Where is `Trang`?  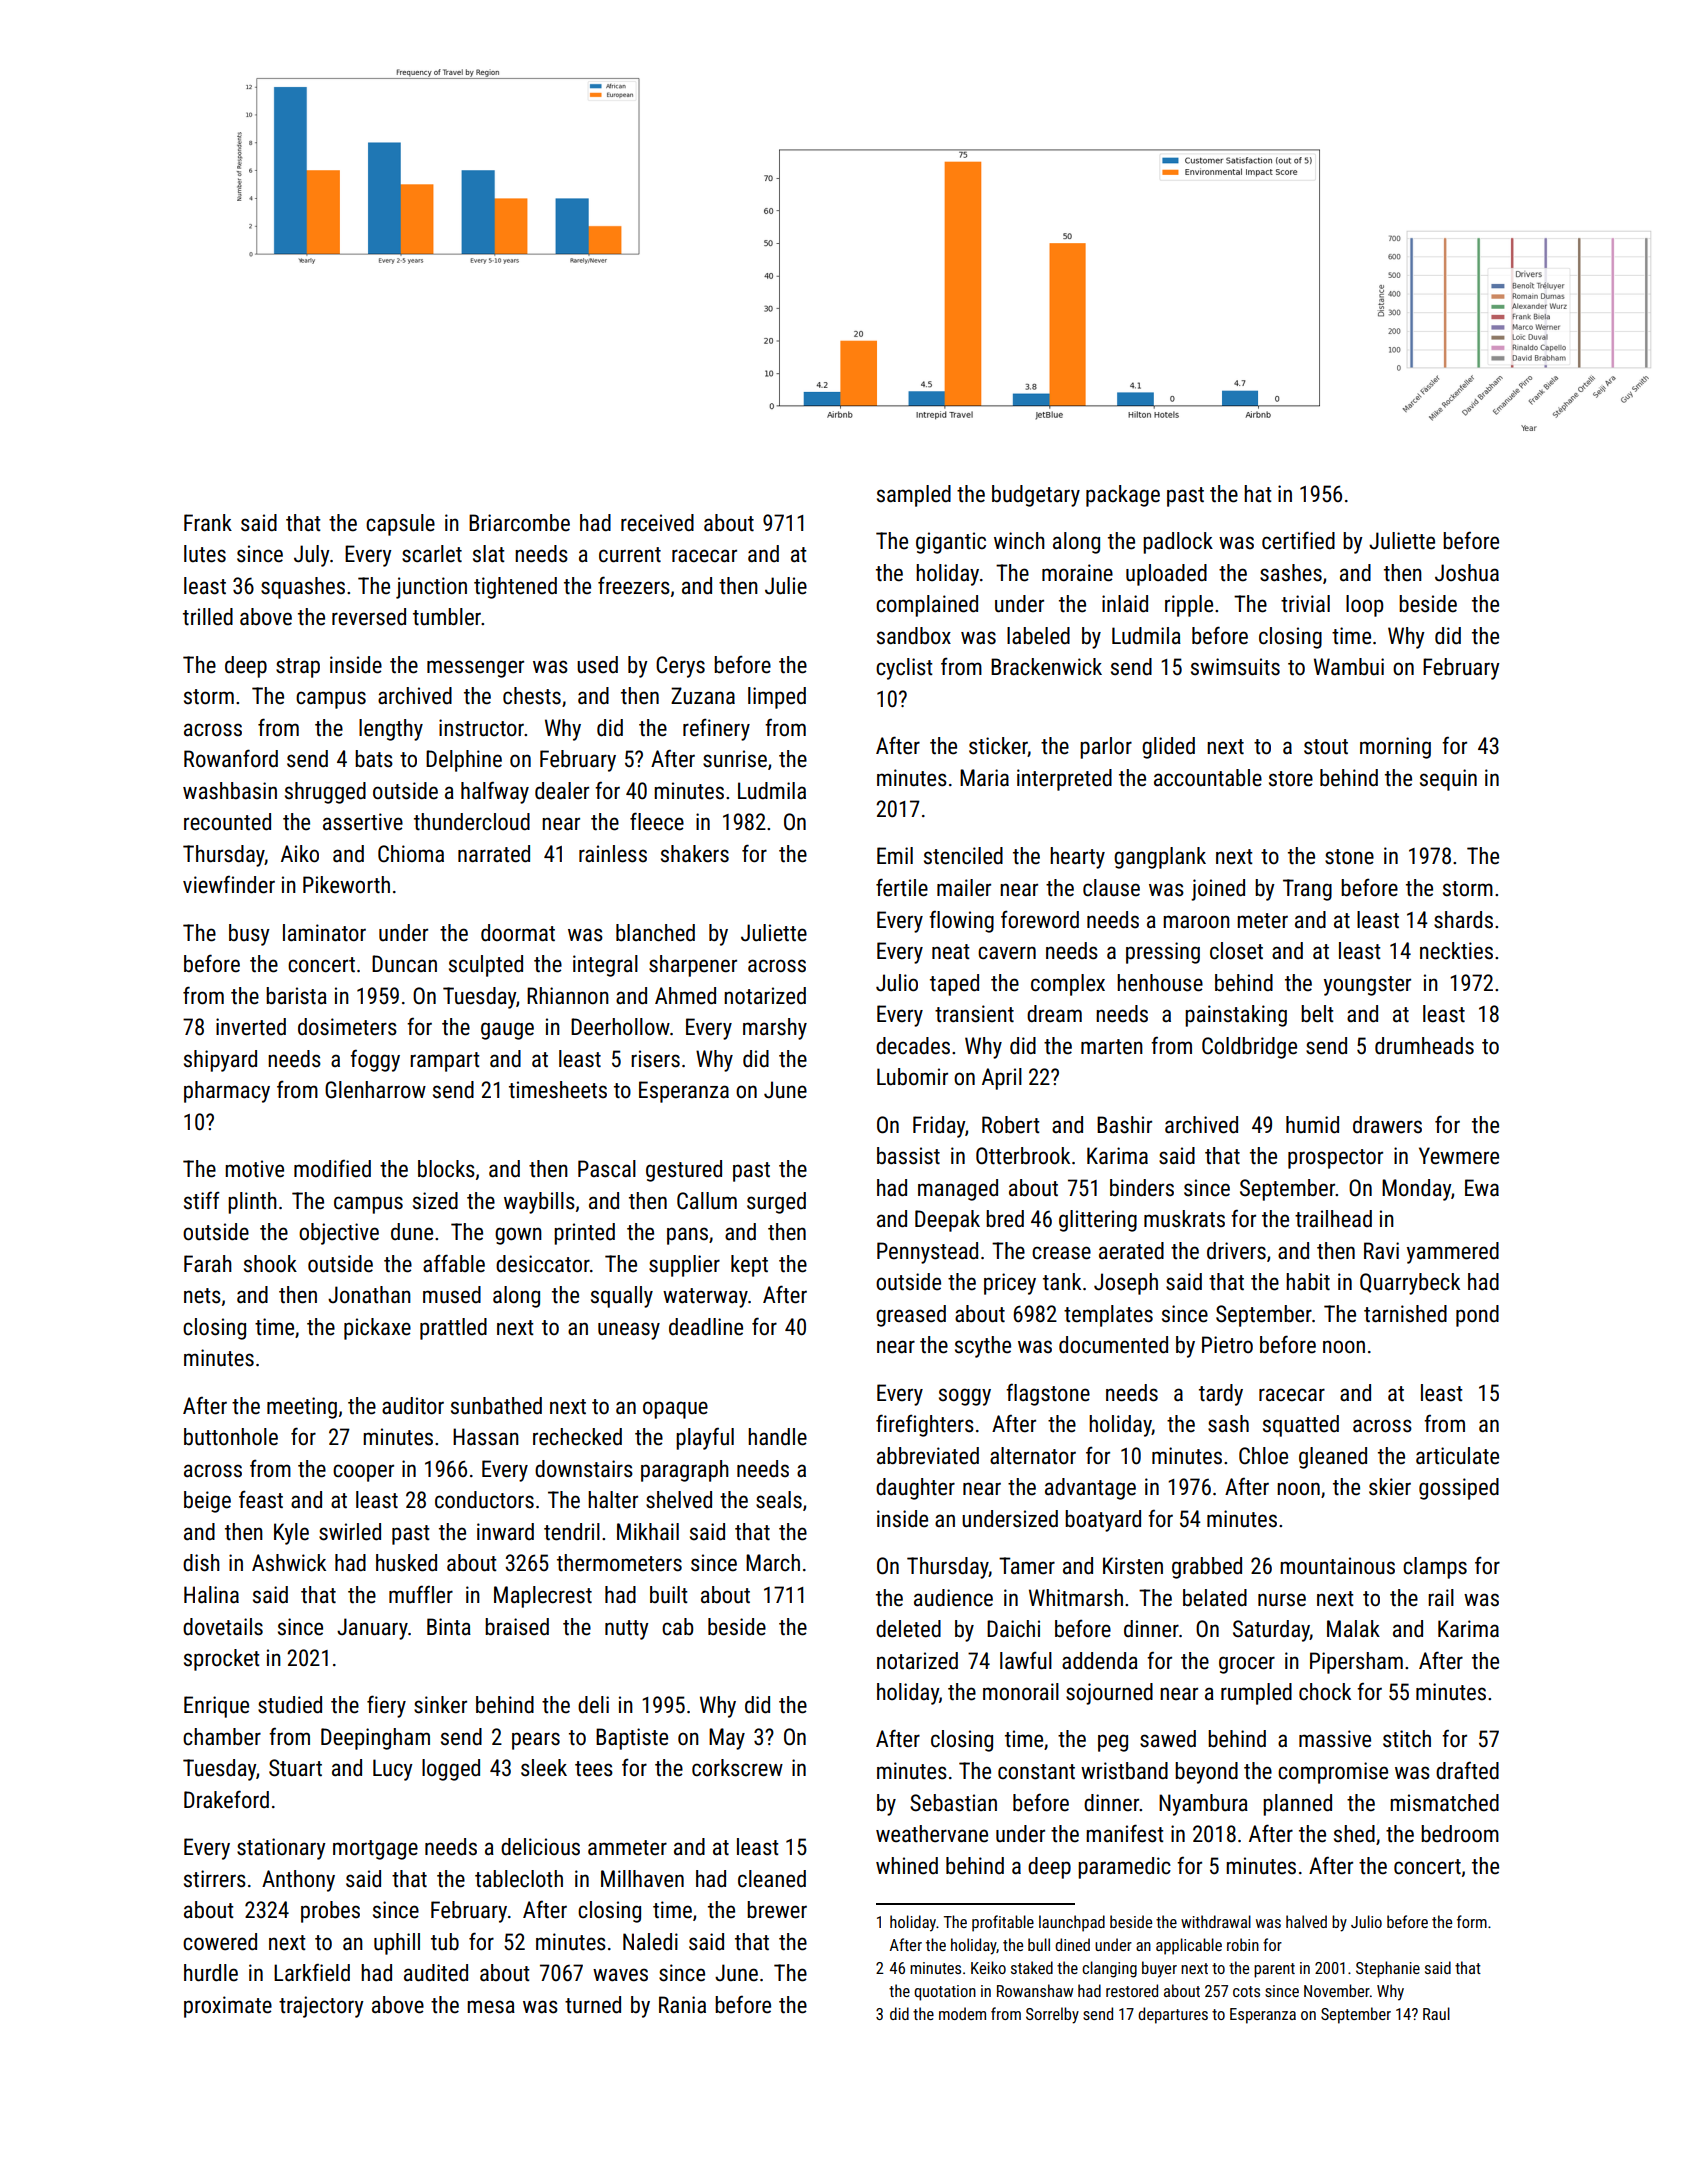 Trang is located at coordinates (1307, 890).
